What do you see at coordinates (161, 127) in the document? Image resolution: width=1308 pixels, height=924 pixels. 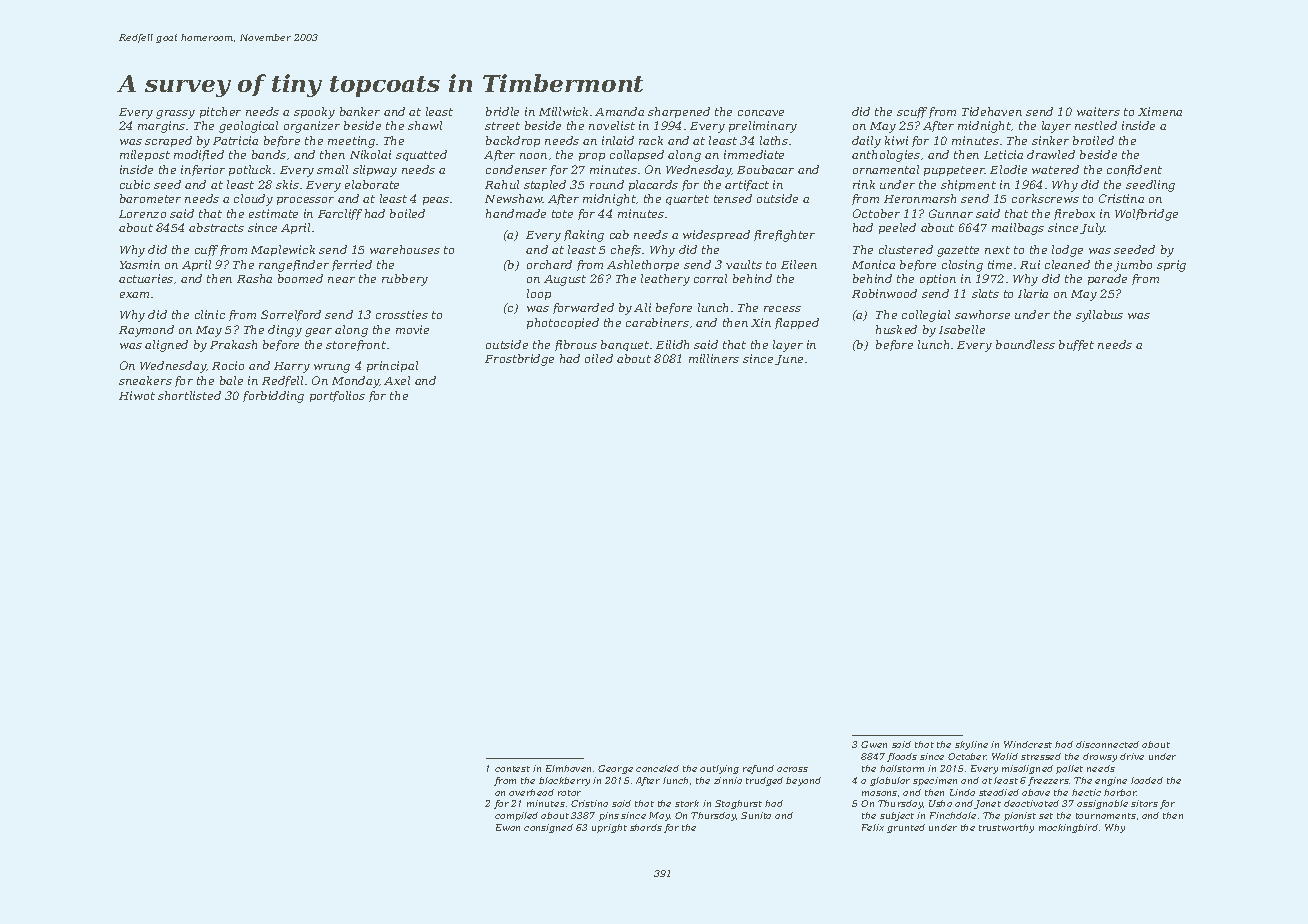 I see `margins` at bounding box center [161, 127].
